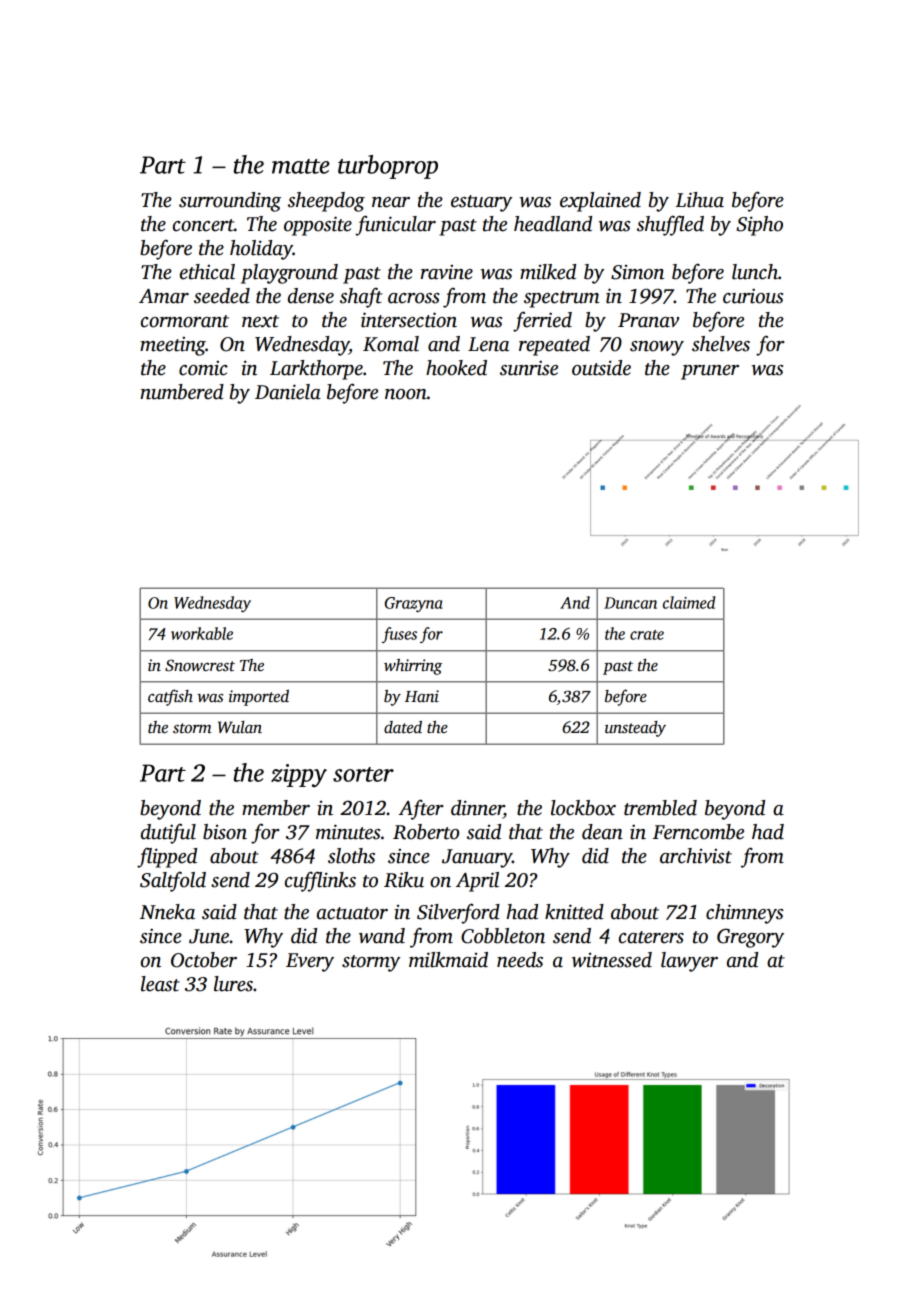 The width and height of the screenshot is (924, 1311). I want to click on lures, so click(233, 984).
